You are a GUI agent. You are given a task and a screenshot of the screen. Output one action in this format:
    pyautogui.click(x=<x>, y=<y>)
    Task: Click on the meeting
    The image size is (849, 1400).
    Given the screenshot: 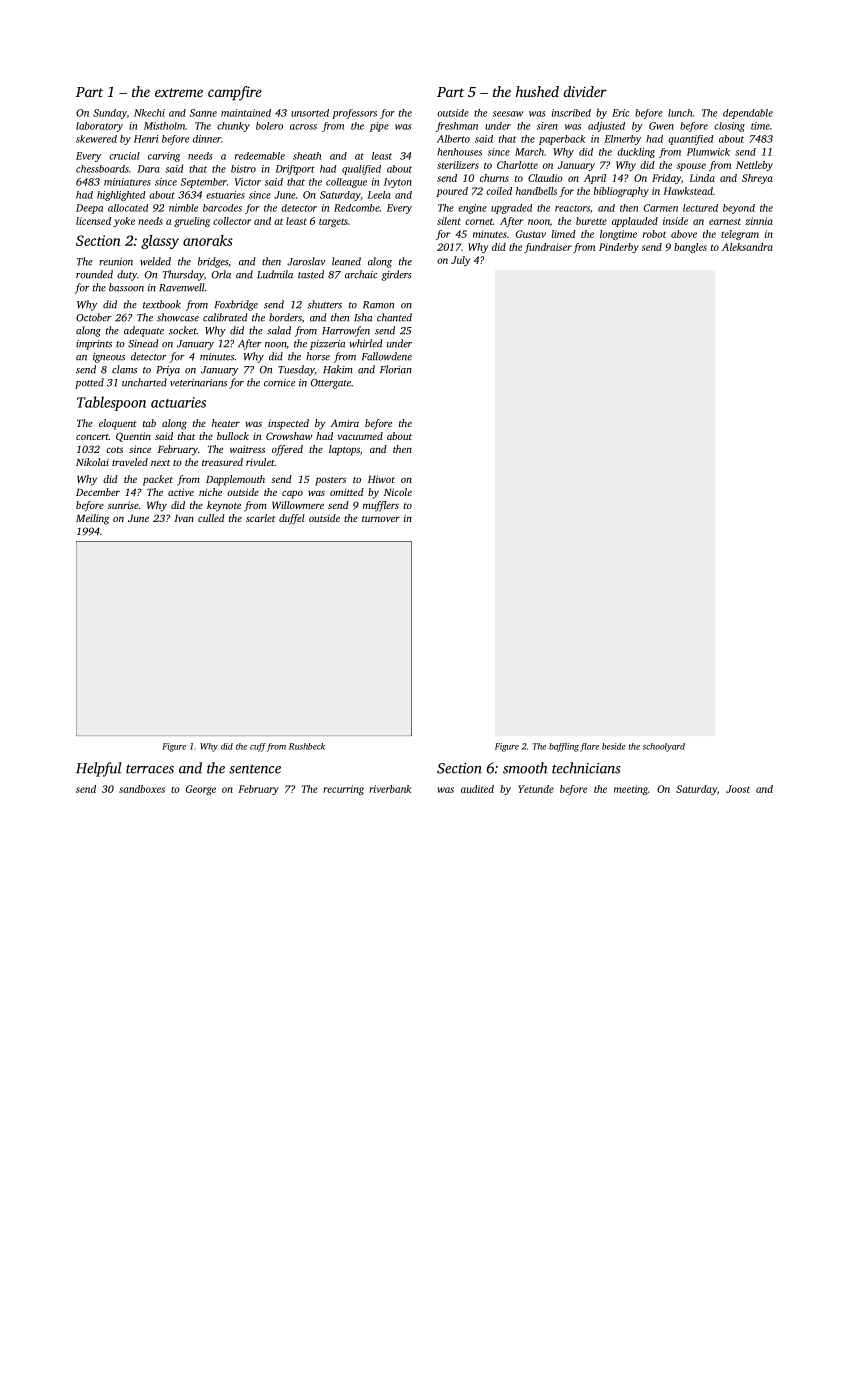 What is the action you would take?
    pyautogui.click(x=631, y=790)
